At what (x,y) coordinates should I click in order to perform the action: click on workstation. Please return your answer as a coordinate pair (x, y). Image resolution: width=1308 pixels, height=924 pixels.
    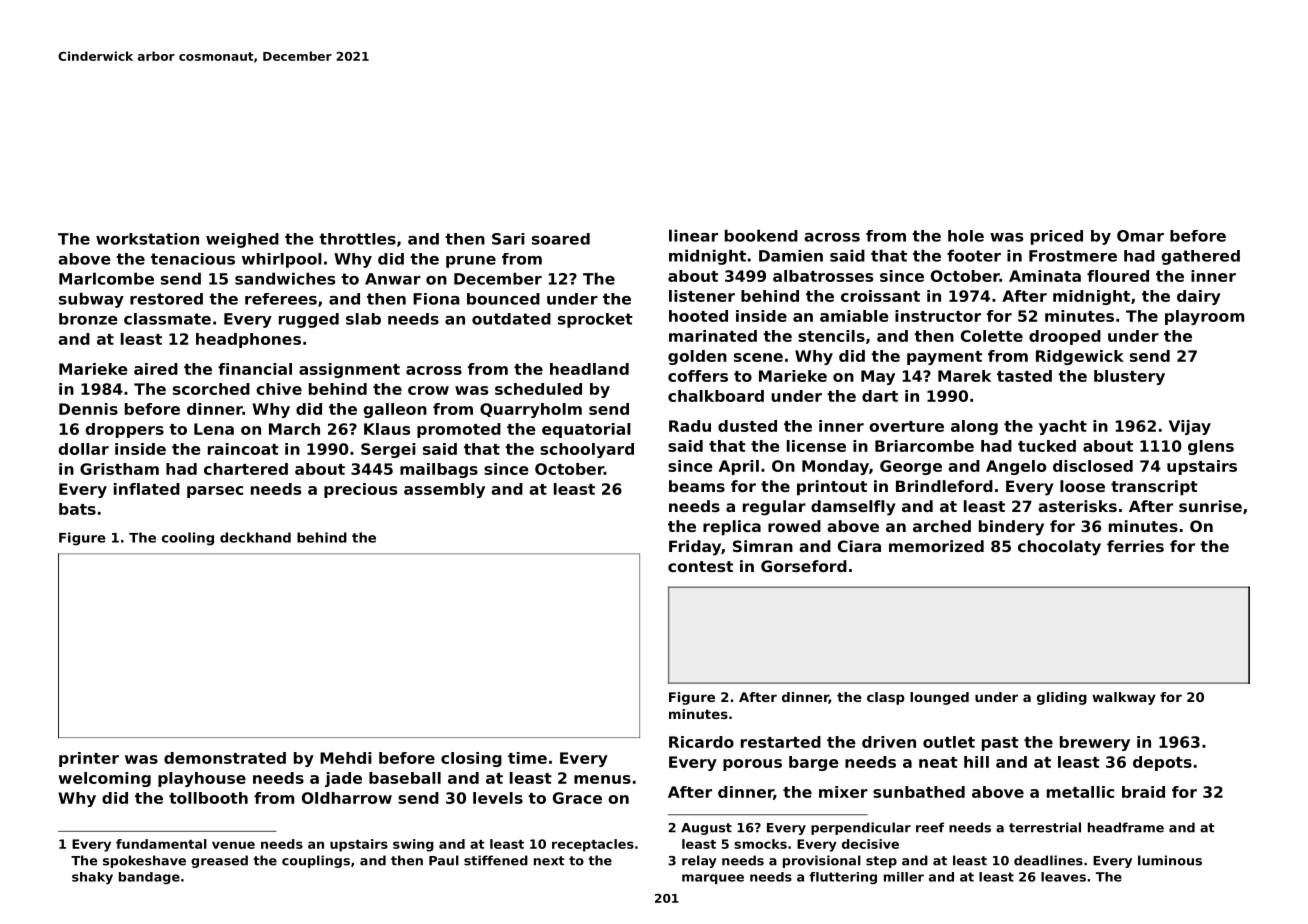
    Looking at the image, I should click on (147, 239).
